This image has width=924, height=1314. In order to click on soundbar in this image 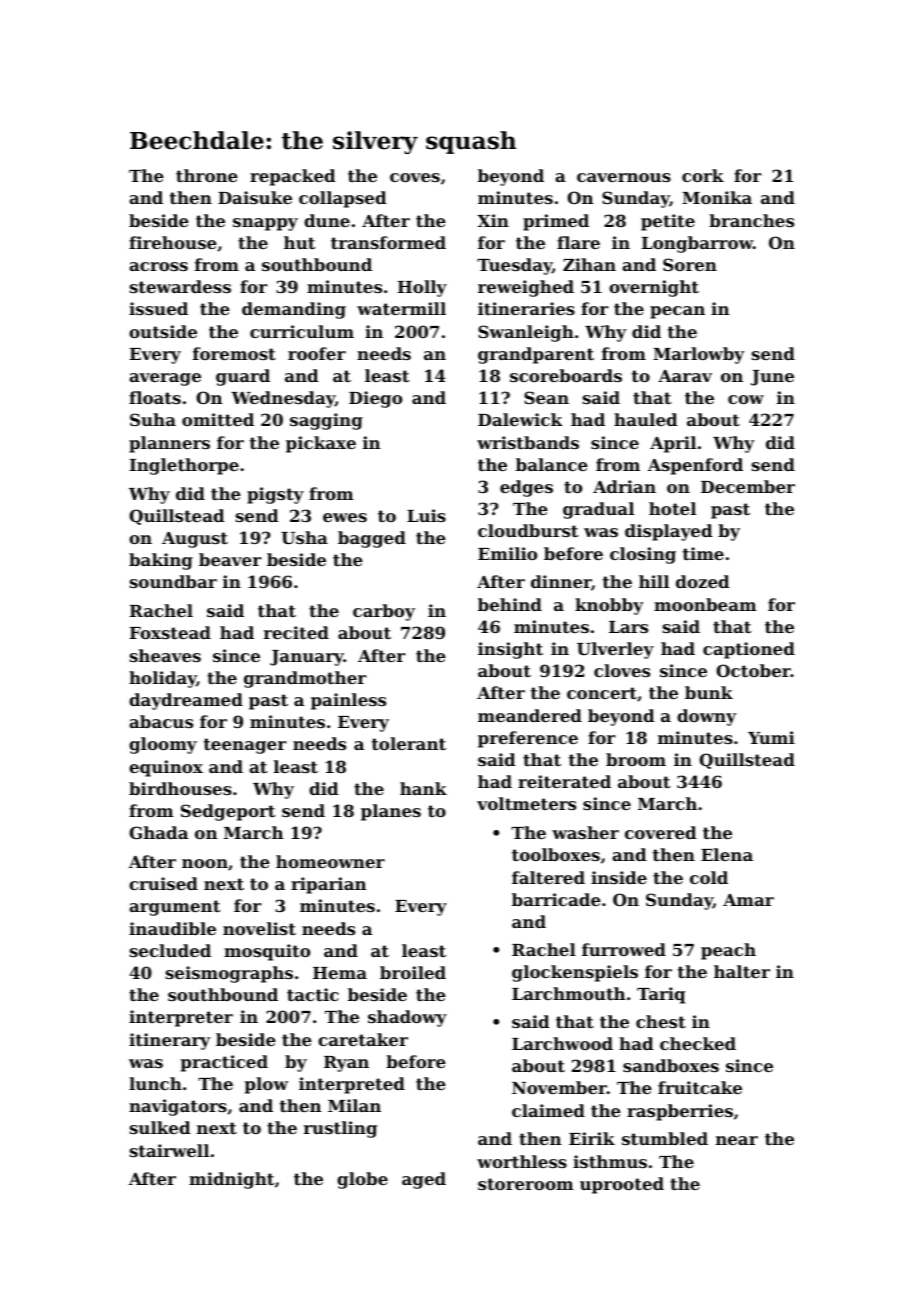, I will do `click(173, 581)`.
